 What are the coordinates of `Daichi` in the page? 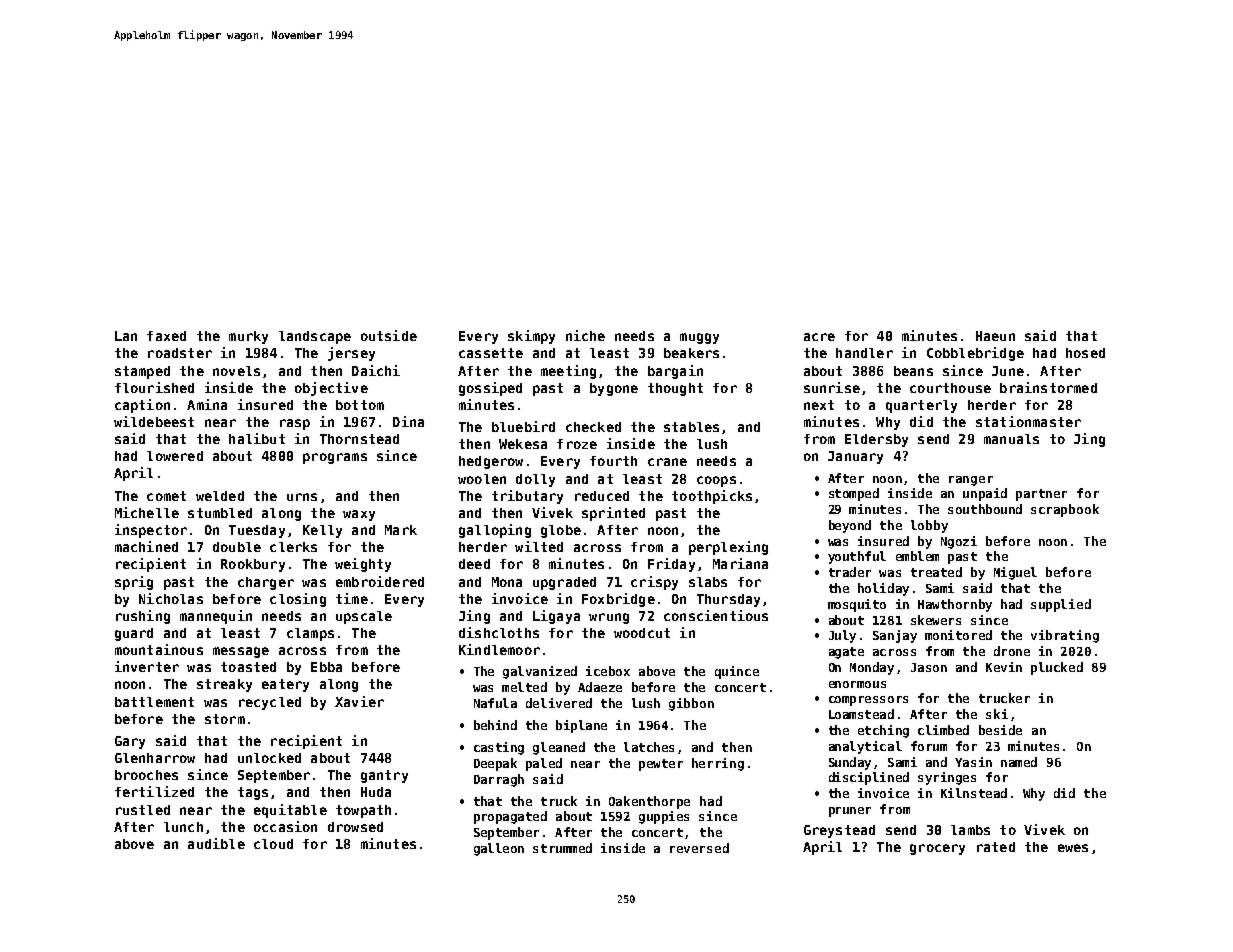 It's located at (376, 370).
